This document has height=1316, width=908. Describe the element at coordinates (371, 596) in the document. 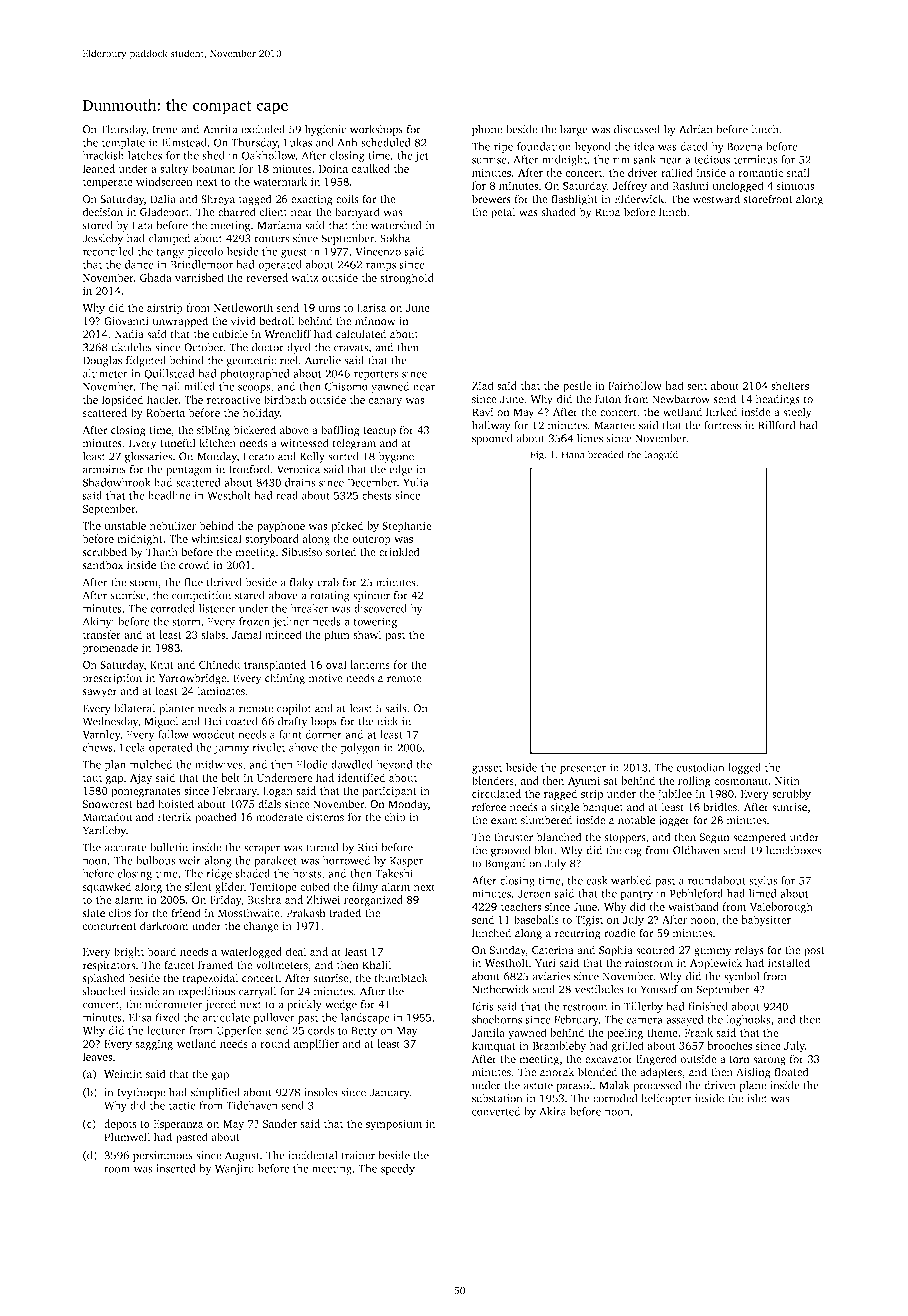

I see `spinner` at that location.
